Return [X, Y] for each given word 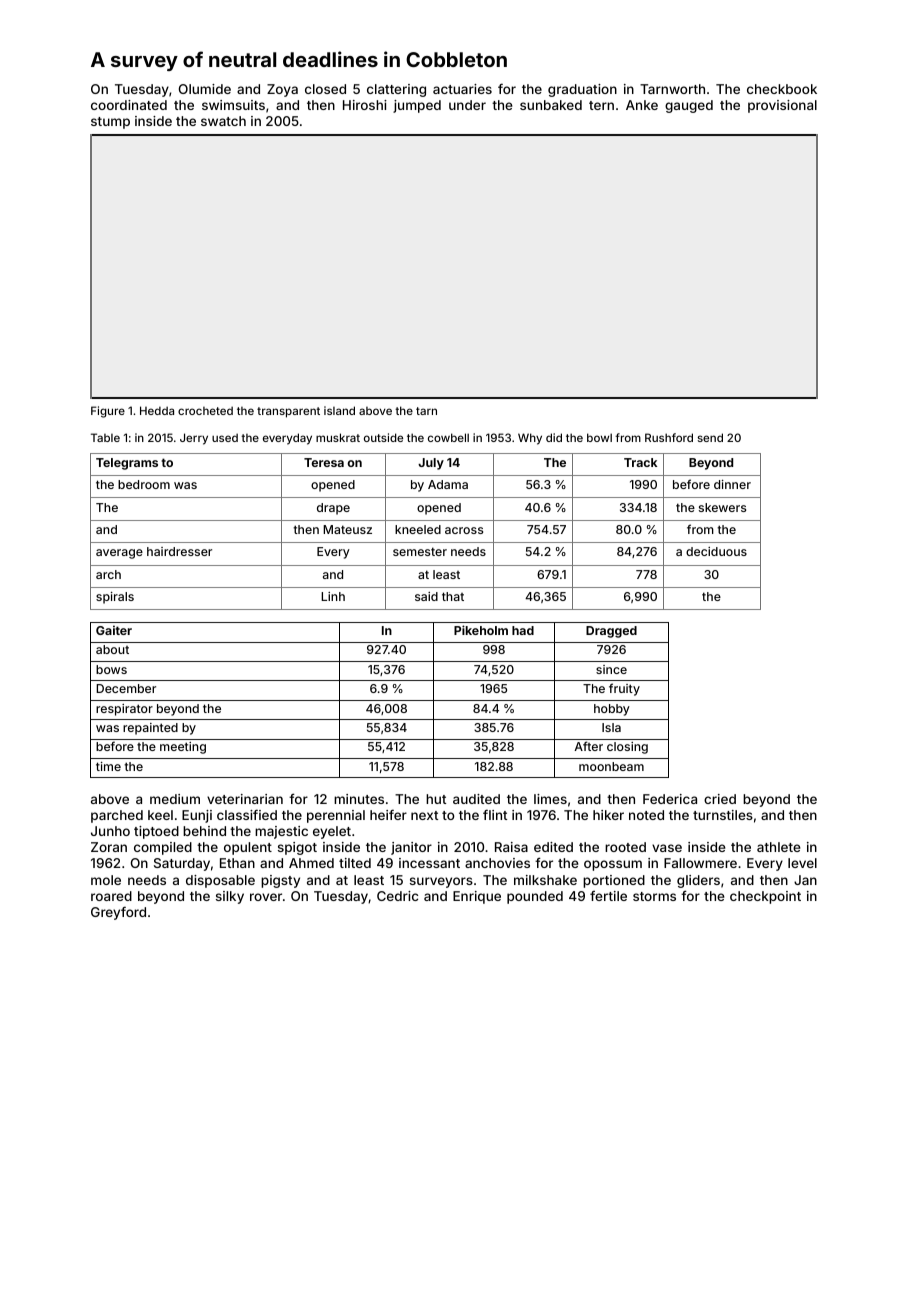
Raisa [511, 847]
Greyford [118, 913]
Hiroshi [365, 105]
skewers [722, 507]
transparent [288, 412]
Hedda [157, 410]
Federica [670, 799]
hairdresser [179, 551]
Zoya [282, 90]
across [464, 530]
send [710, 437]
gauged [689, 106]
